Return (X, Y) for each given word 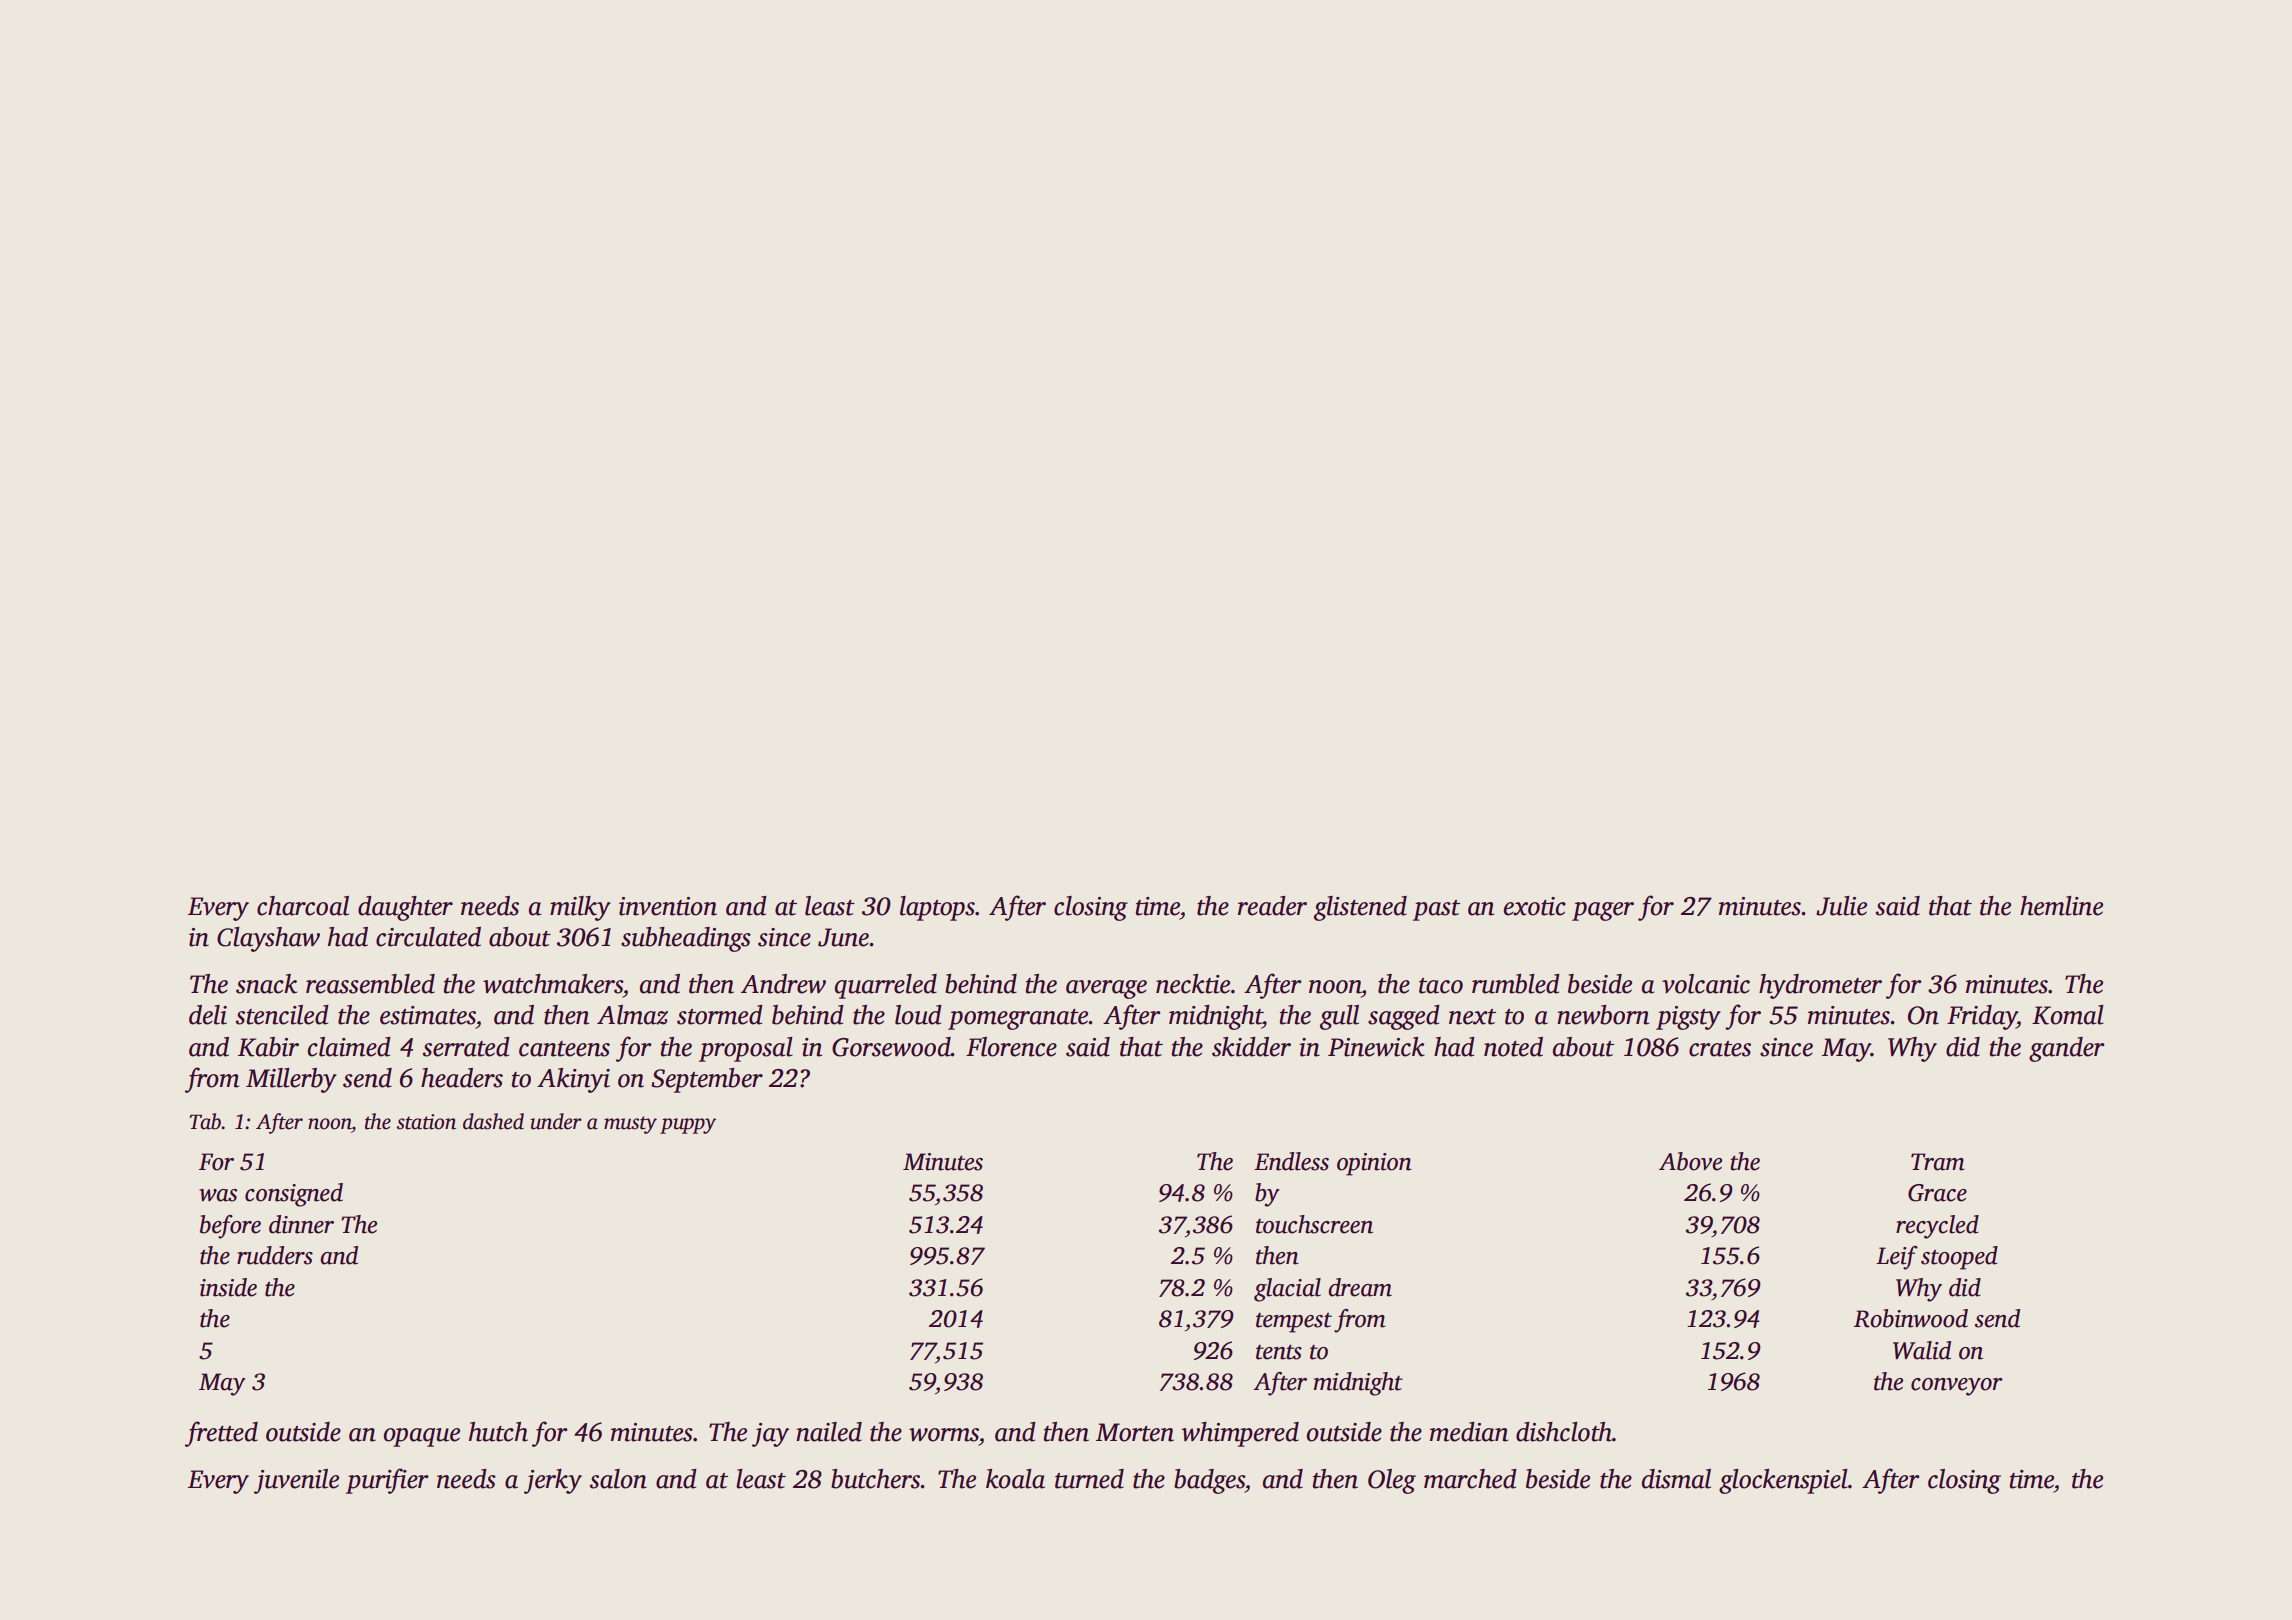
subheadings (686, 939)
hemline (2061, 906)
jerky (553, 1481)
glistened (1360, 908)
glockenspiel (1783, 1481)
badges (1209, 1481)
